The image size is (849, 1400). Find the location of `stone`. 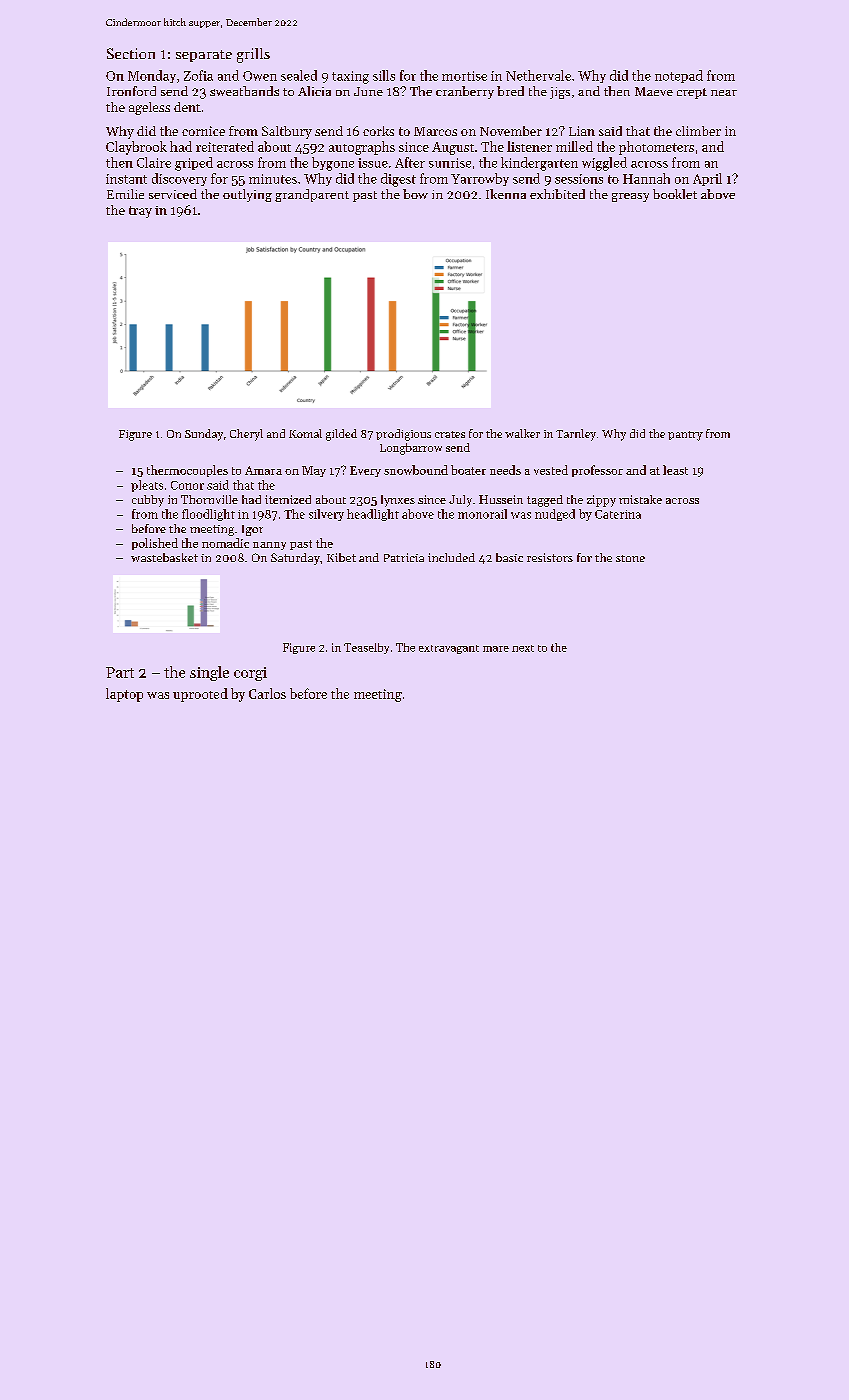

stone is located at coordinates (630, 558).
